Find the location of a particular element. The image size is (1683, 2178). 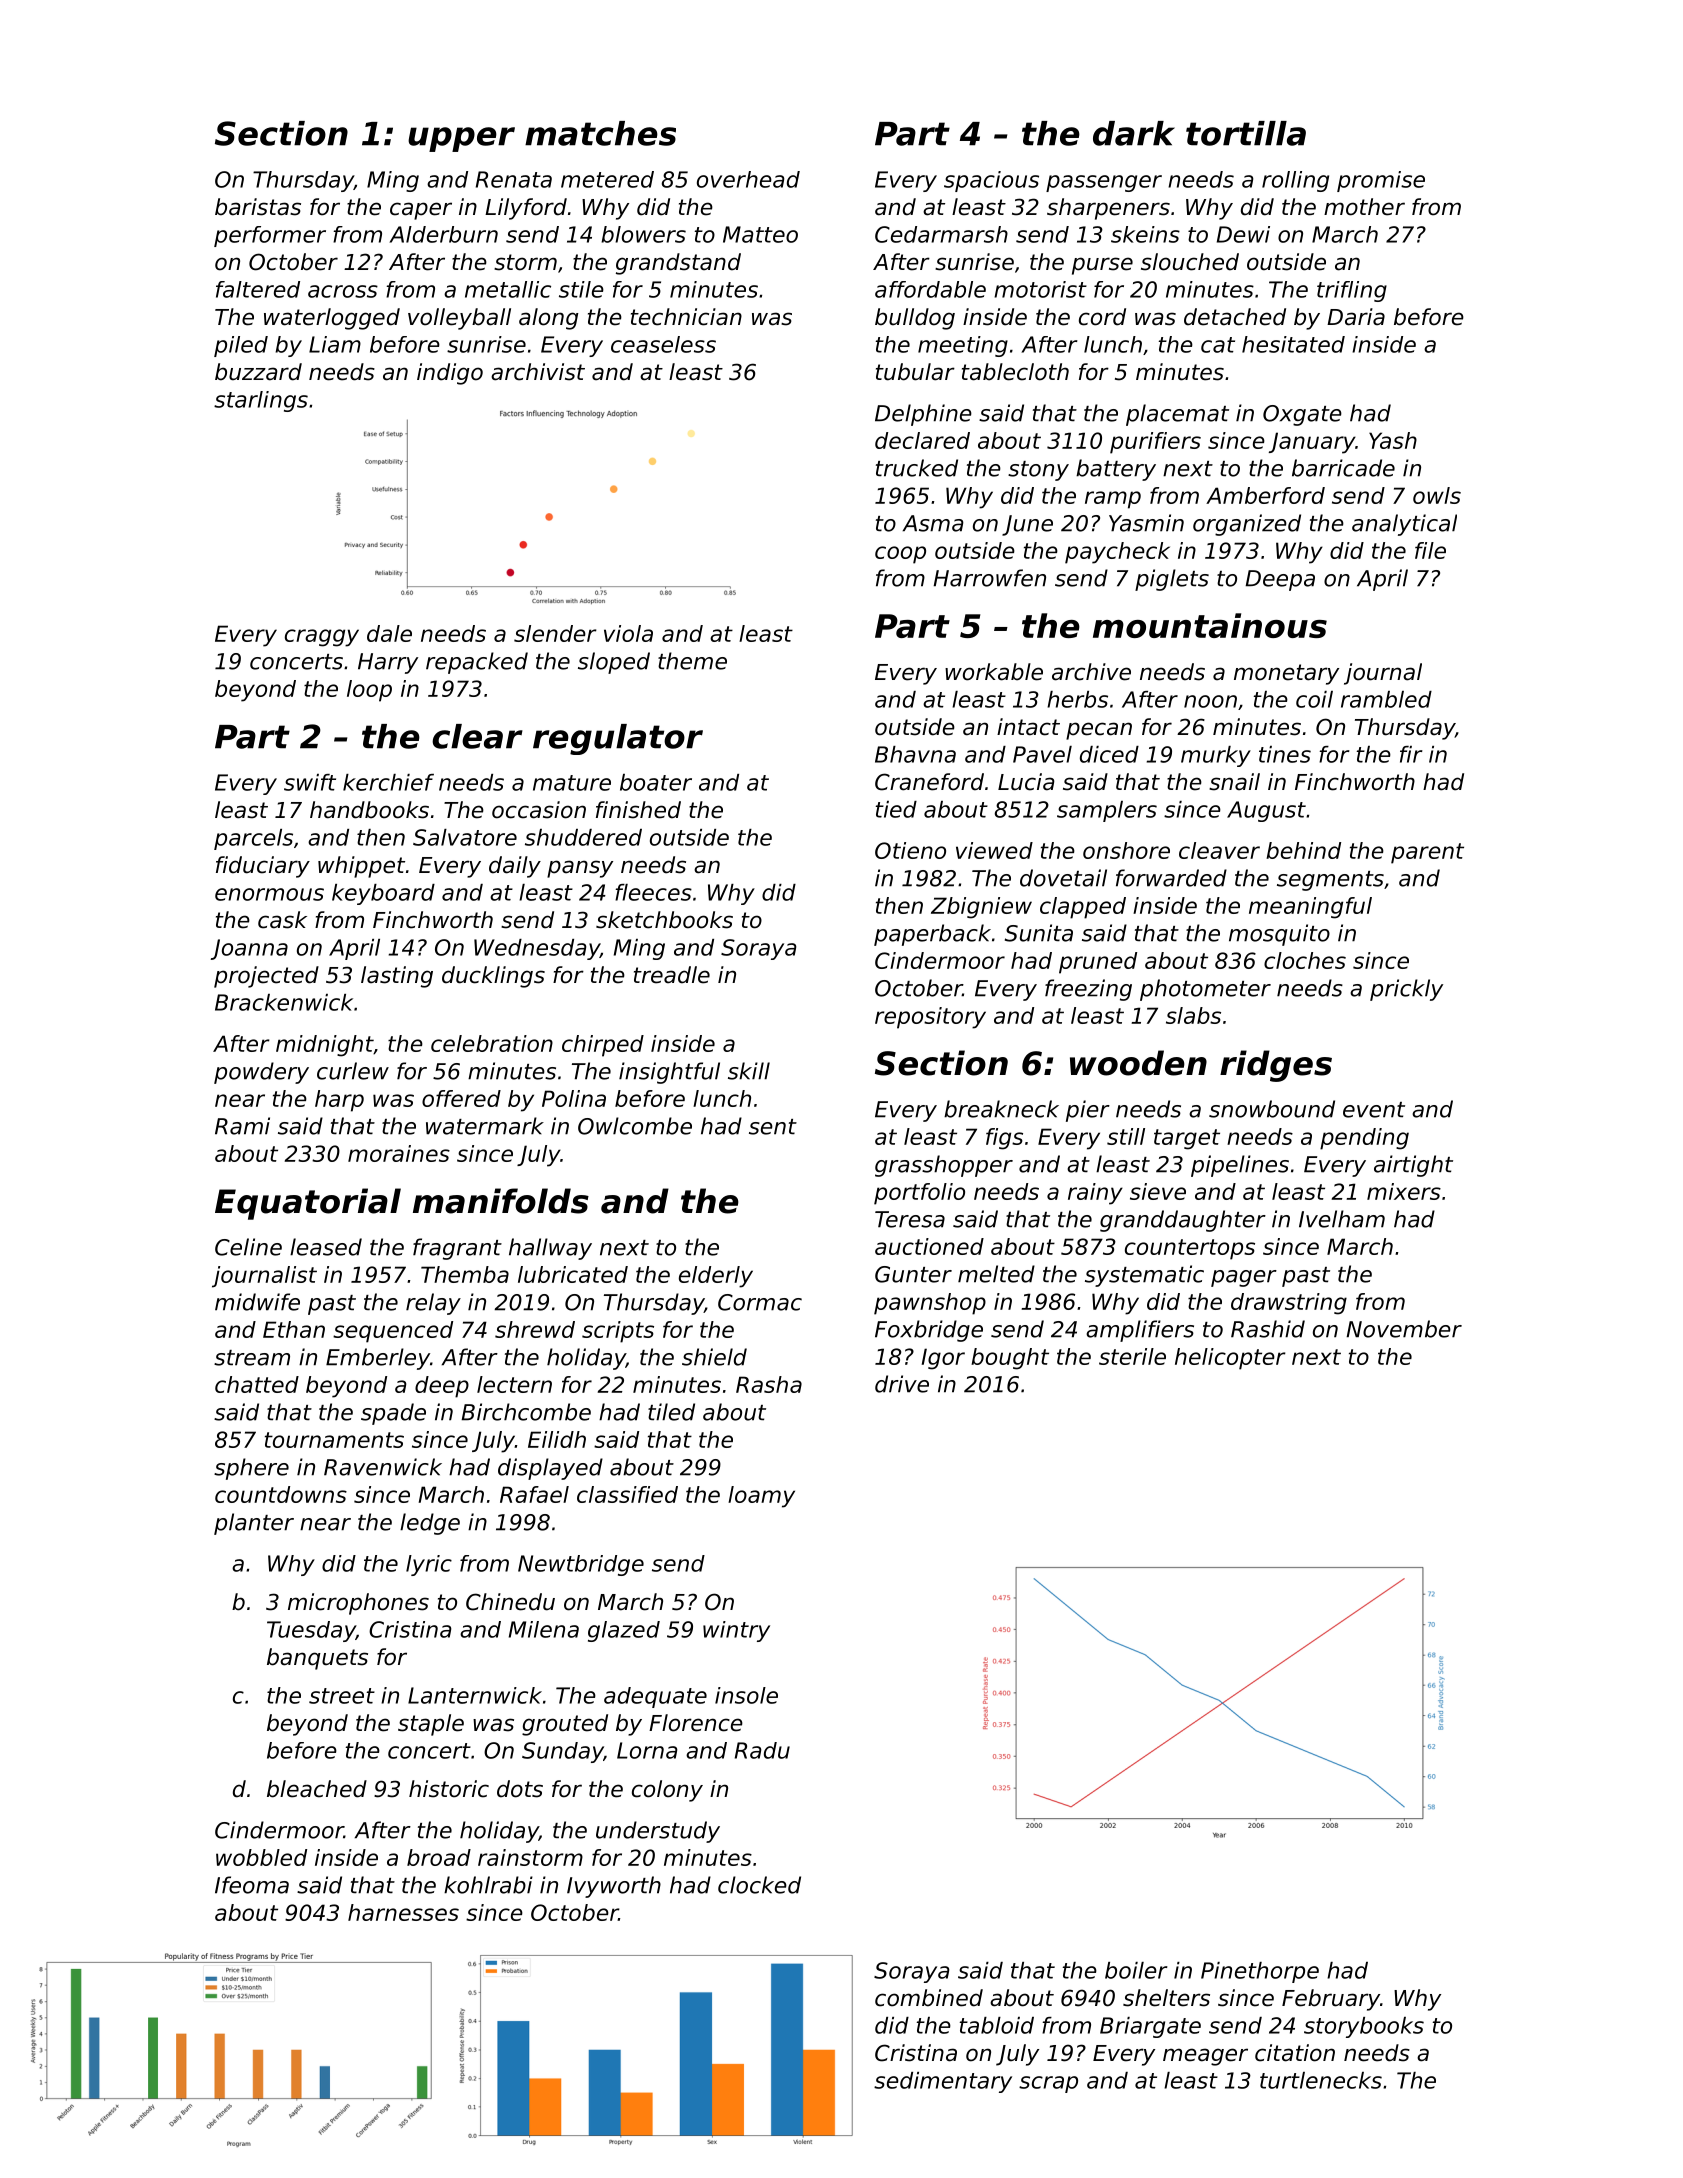

banquets is located at coordinates (317, 1659).
